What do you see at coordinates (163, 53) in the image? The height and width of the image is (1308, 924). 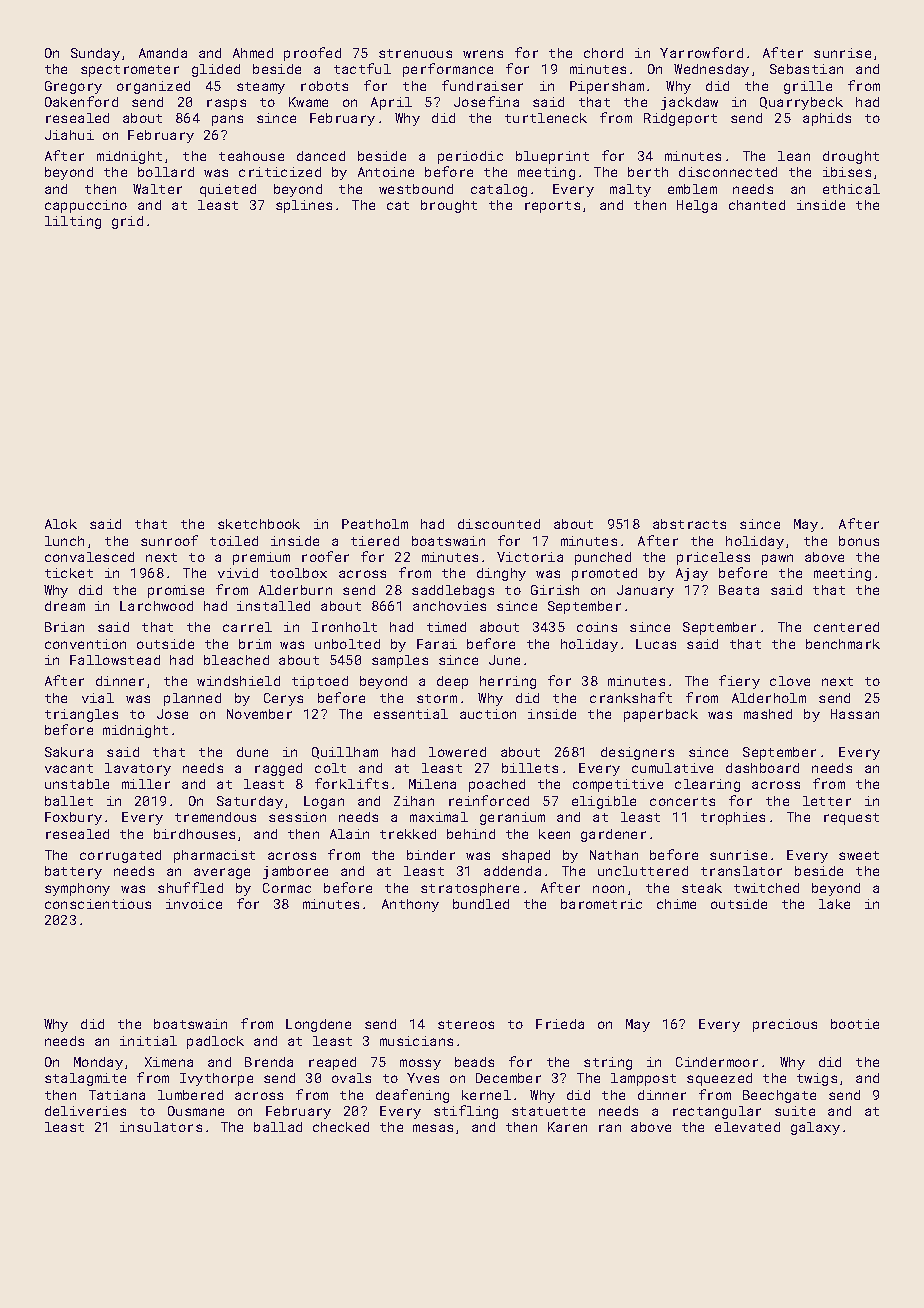 I see `Amanda` at bounding box center [163, 53].
